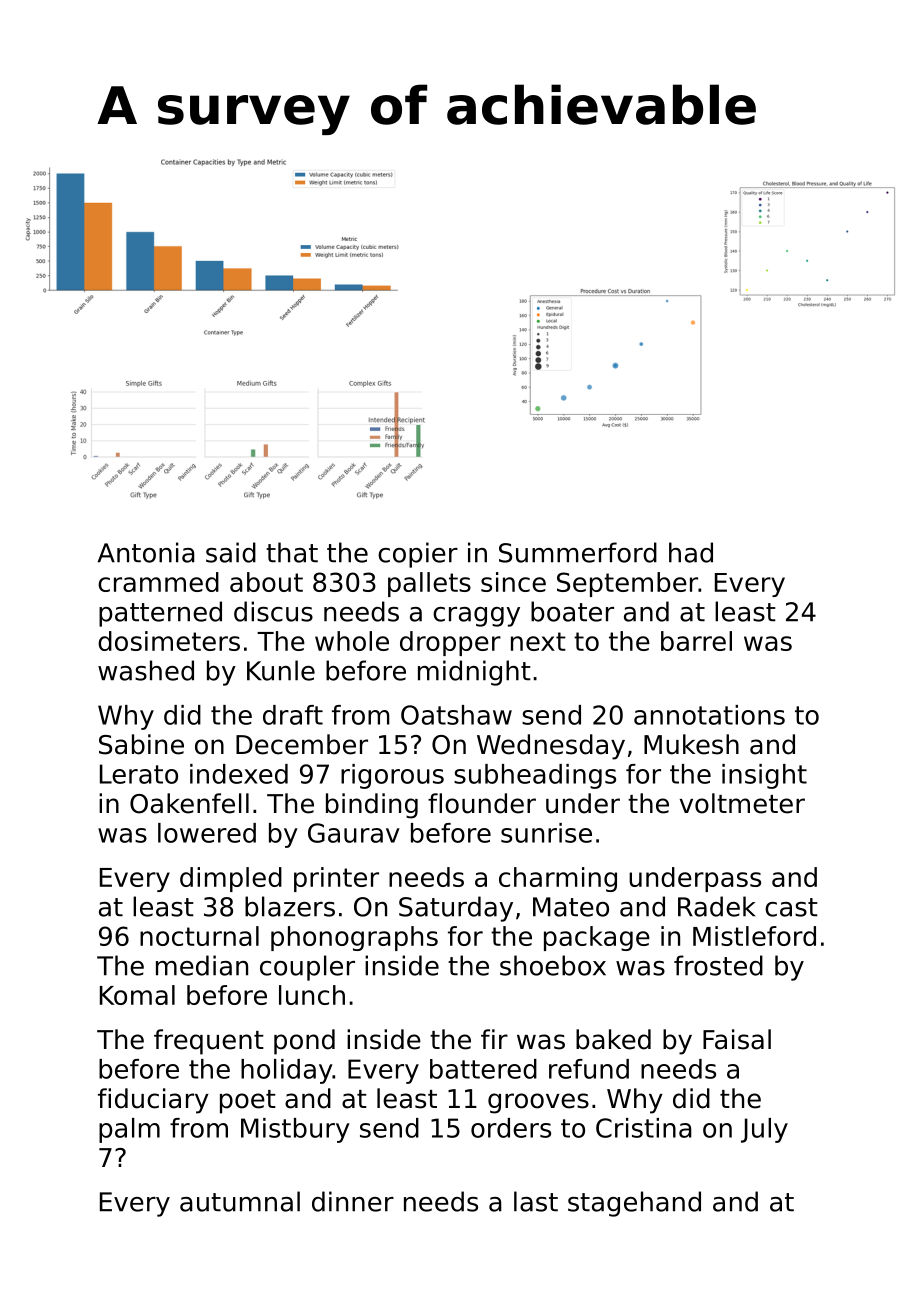 This screenshot has height=1311, width=924. Describe the element at coordinates (536, 1201) in the screenshot. I see `last` at that location.
